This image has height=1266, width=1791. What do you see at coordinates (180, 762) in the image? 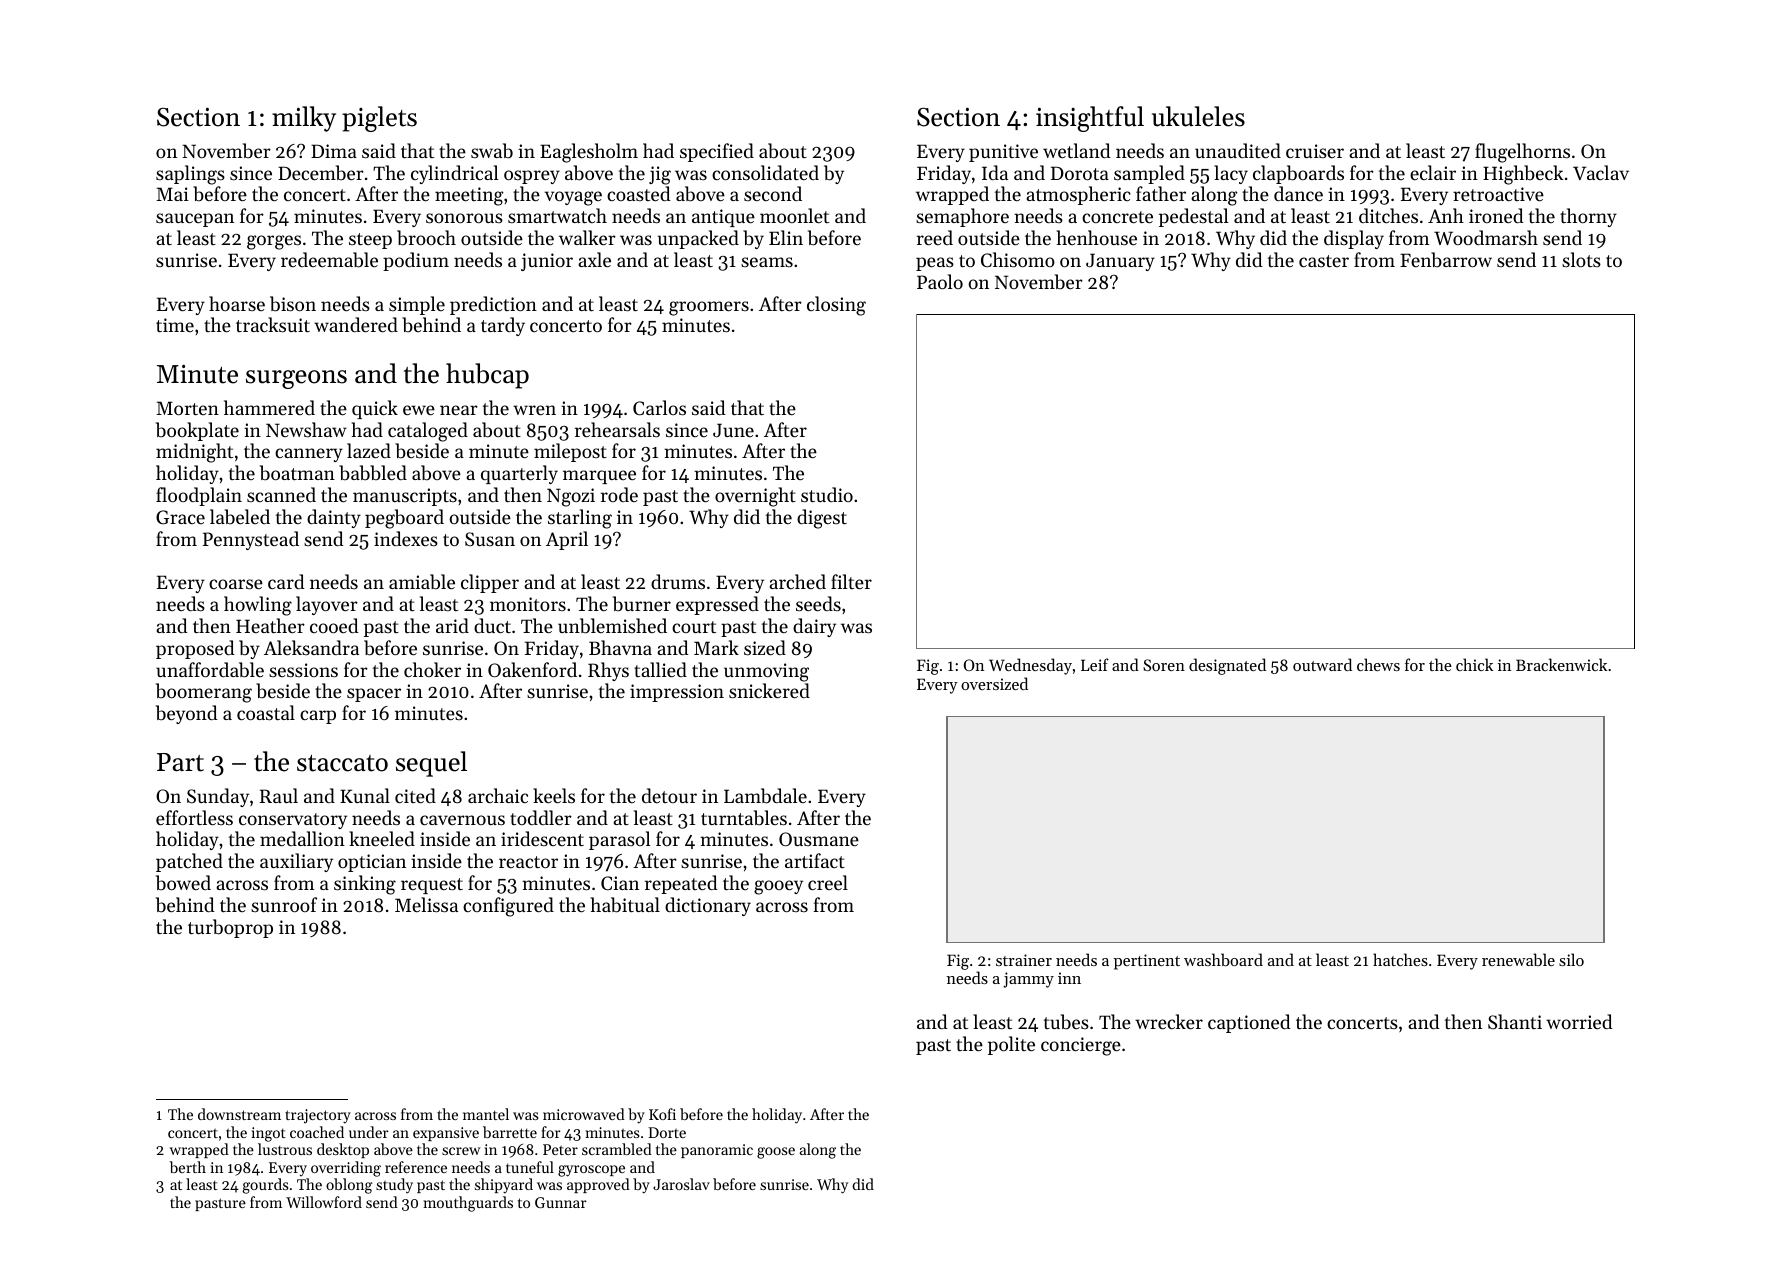
I see `Part` at bounding box center [180, 762].
